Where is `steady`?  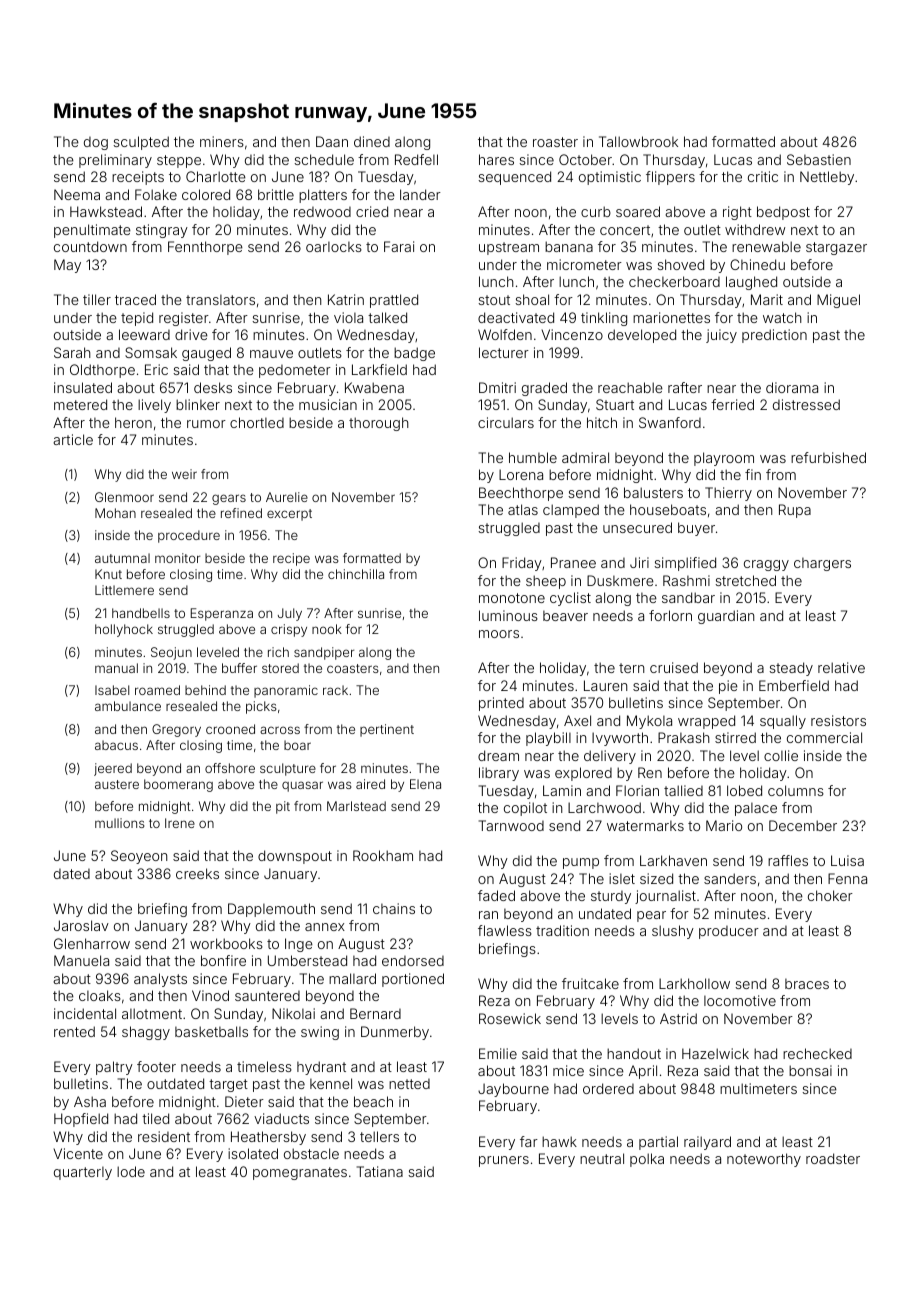 steady is located at coordinates (791, 669).
